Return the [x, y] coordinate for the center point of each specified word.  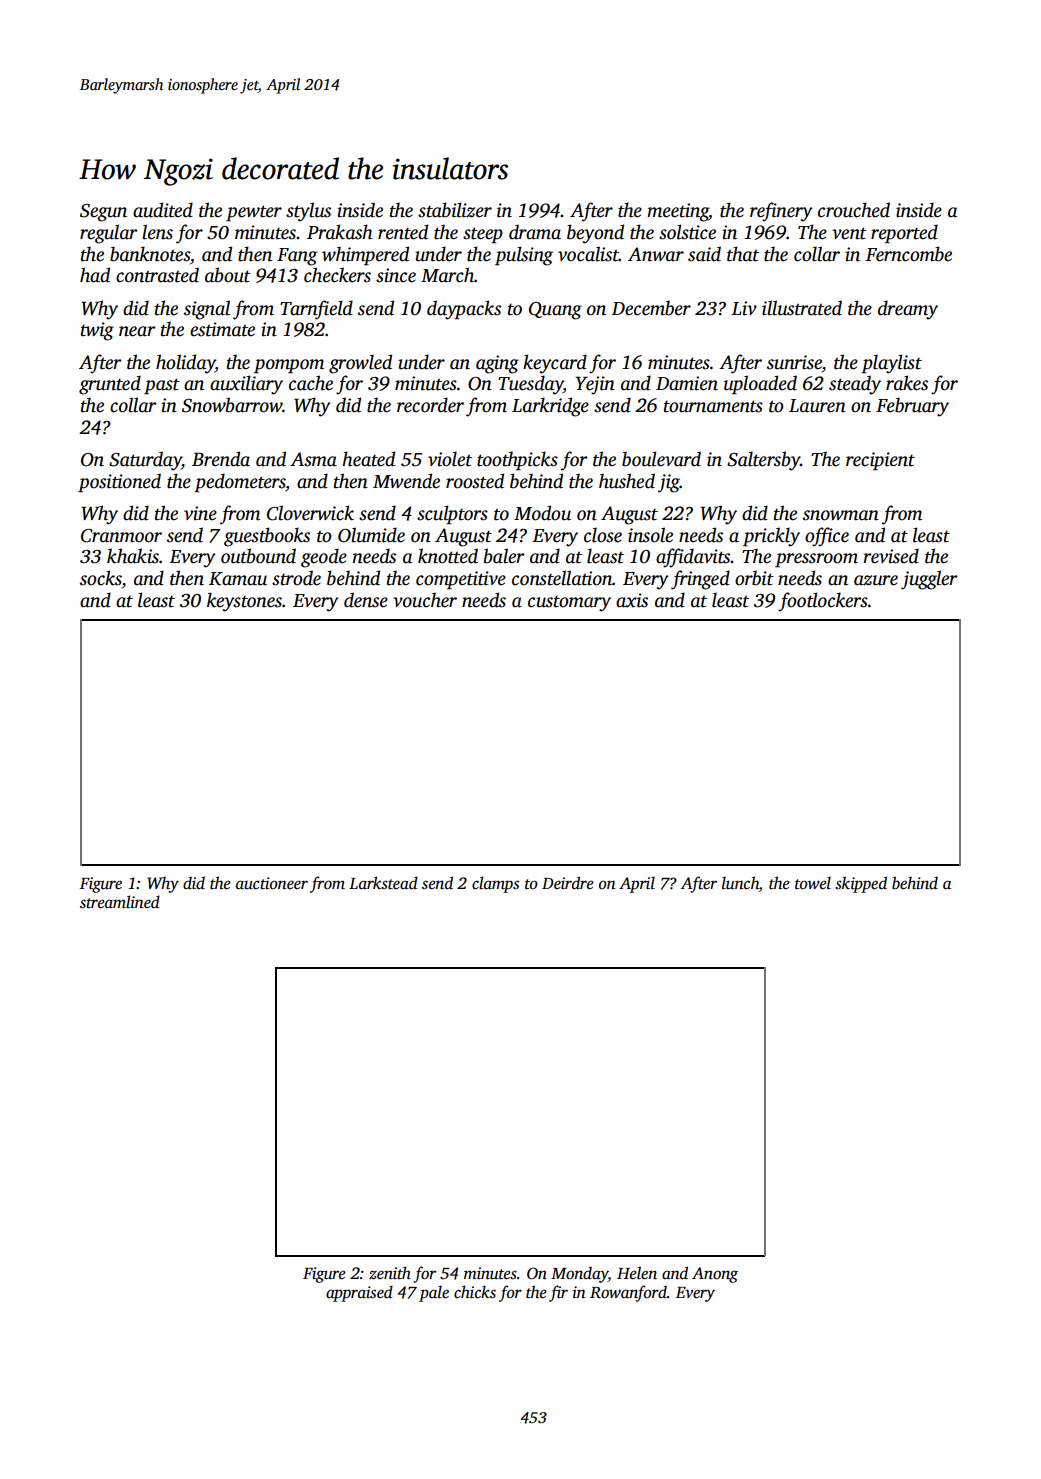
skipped [861, 884]
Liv [744, 308]
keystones [244, 602]
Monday [579, 1274]
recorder [430, 405]
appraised [359, 1293]
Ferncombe [908, 254]
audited [163, 210]
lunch [740, 884]
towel [813, 883]
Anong [715, 1275]
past [162, 386]
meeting [678, 212]
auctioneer [272, 883]
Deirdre [568, 883]
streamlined [120, 902]
